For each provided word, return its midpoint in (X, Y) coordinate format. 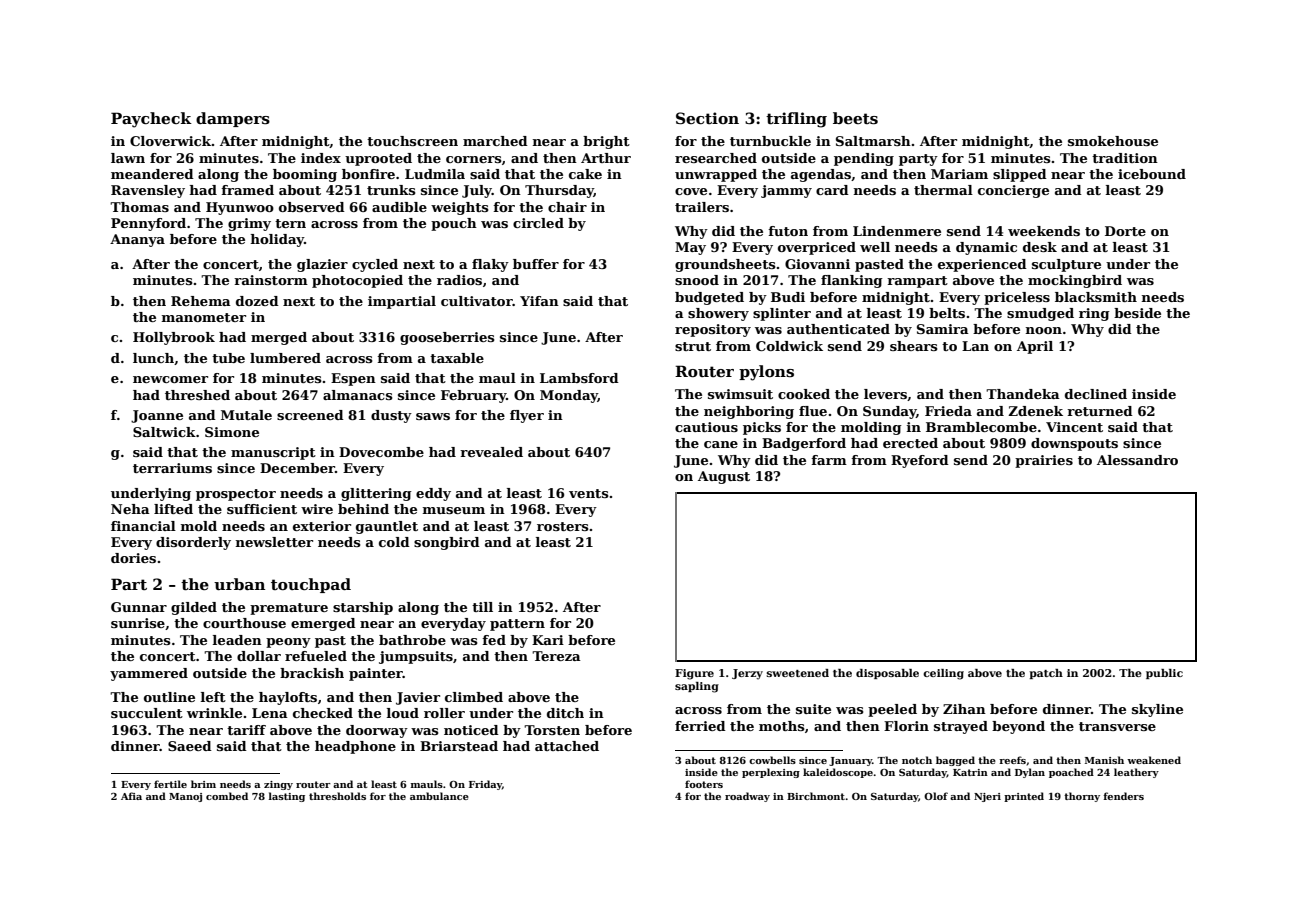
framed (247, 190)
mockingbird (1075, 281)
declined (1096, 394)
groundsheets (725, 265)
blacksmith (1096, 297)
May (690, 248)
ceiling (943, 674)
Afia (131, 796)
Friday (485, 785)
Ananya (137, 240)
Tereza (556, 656)
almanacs (358, 395)
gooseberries (447, 338)
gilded (194, 608)
